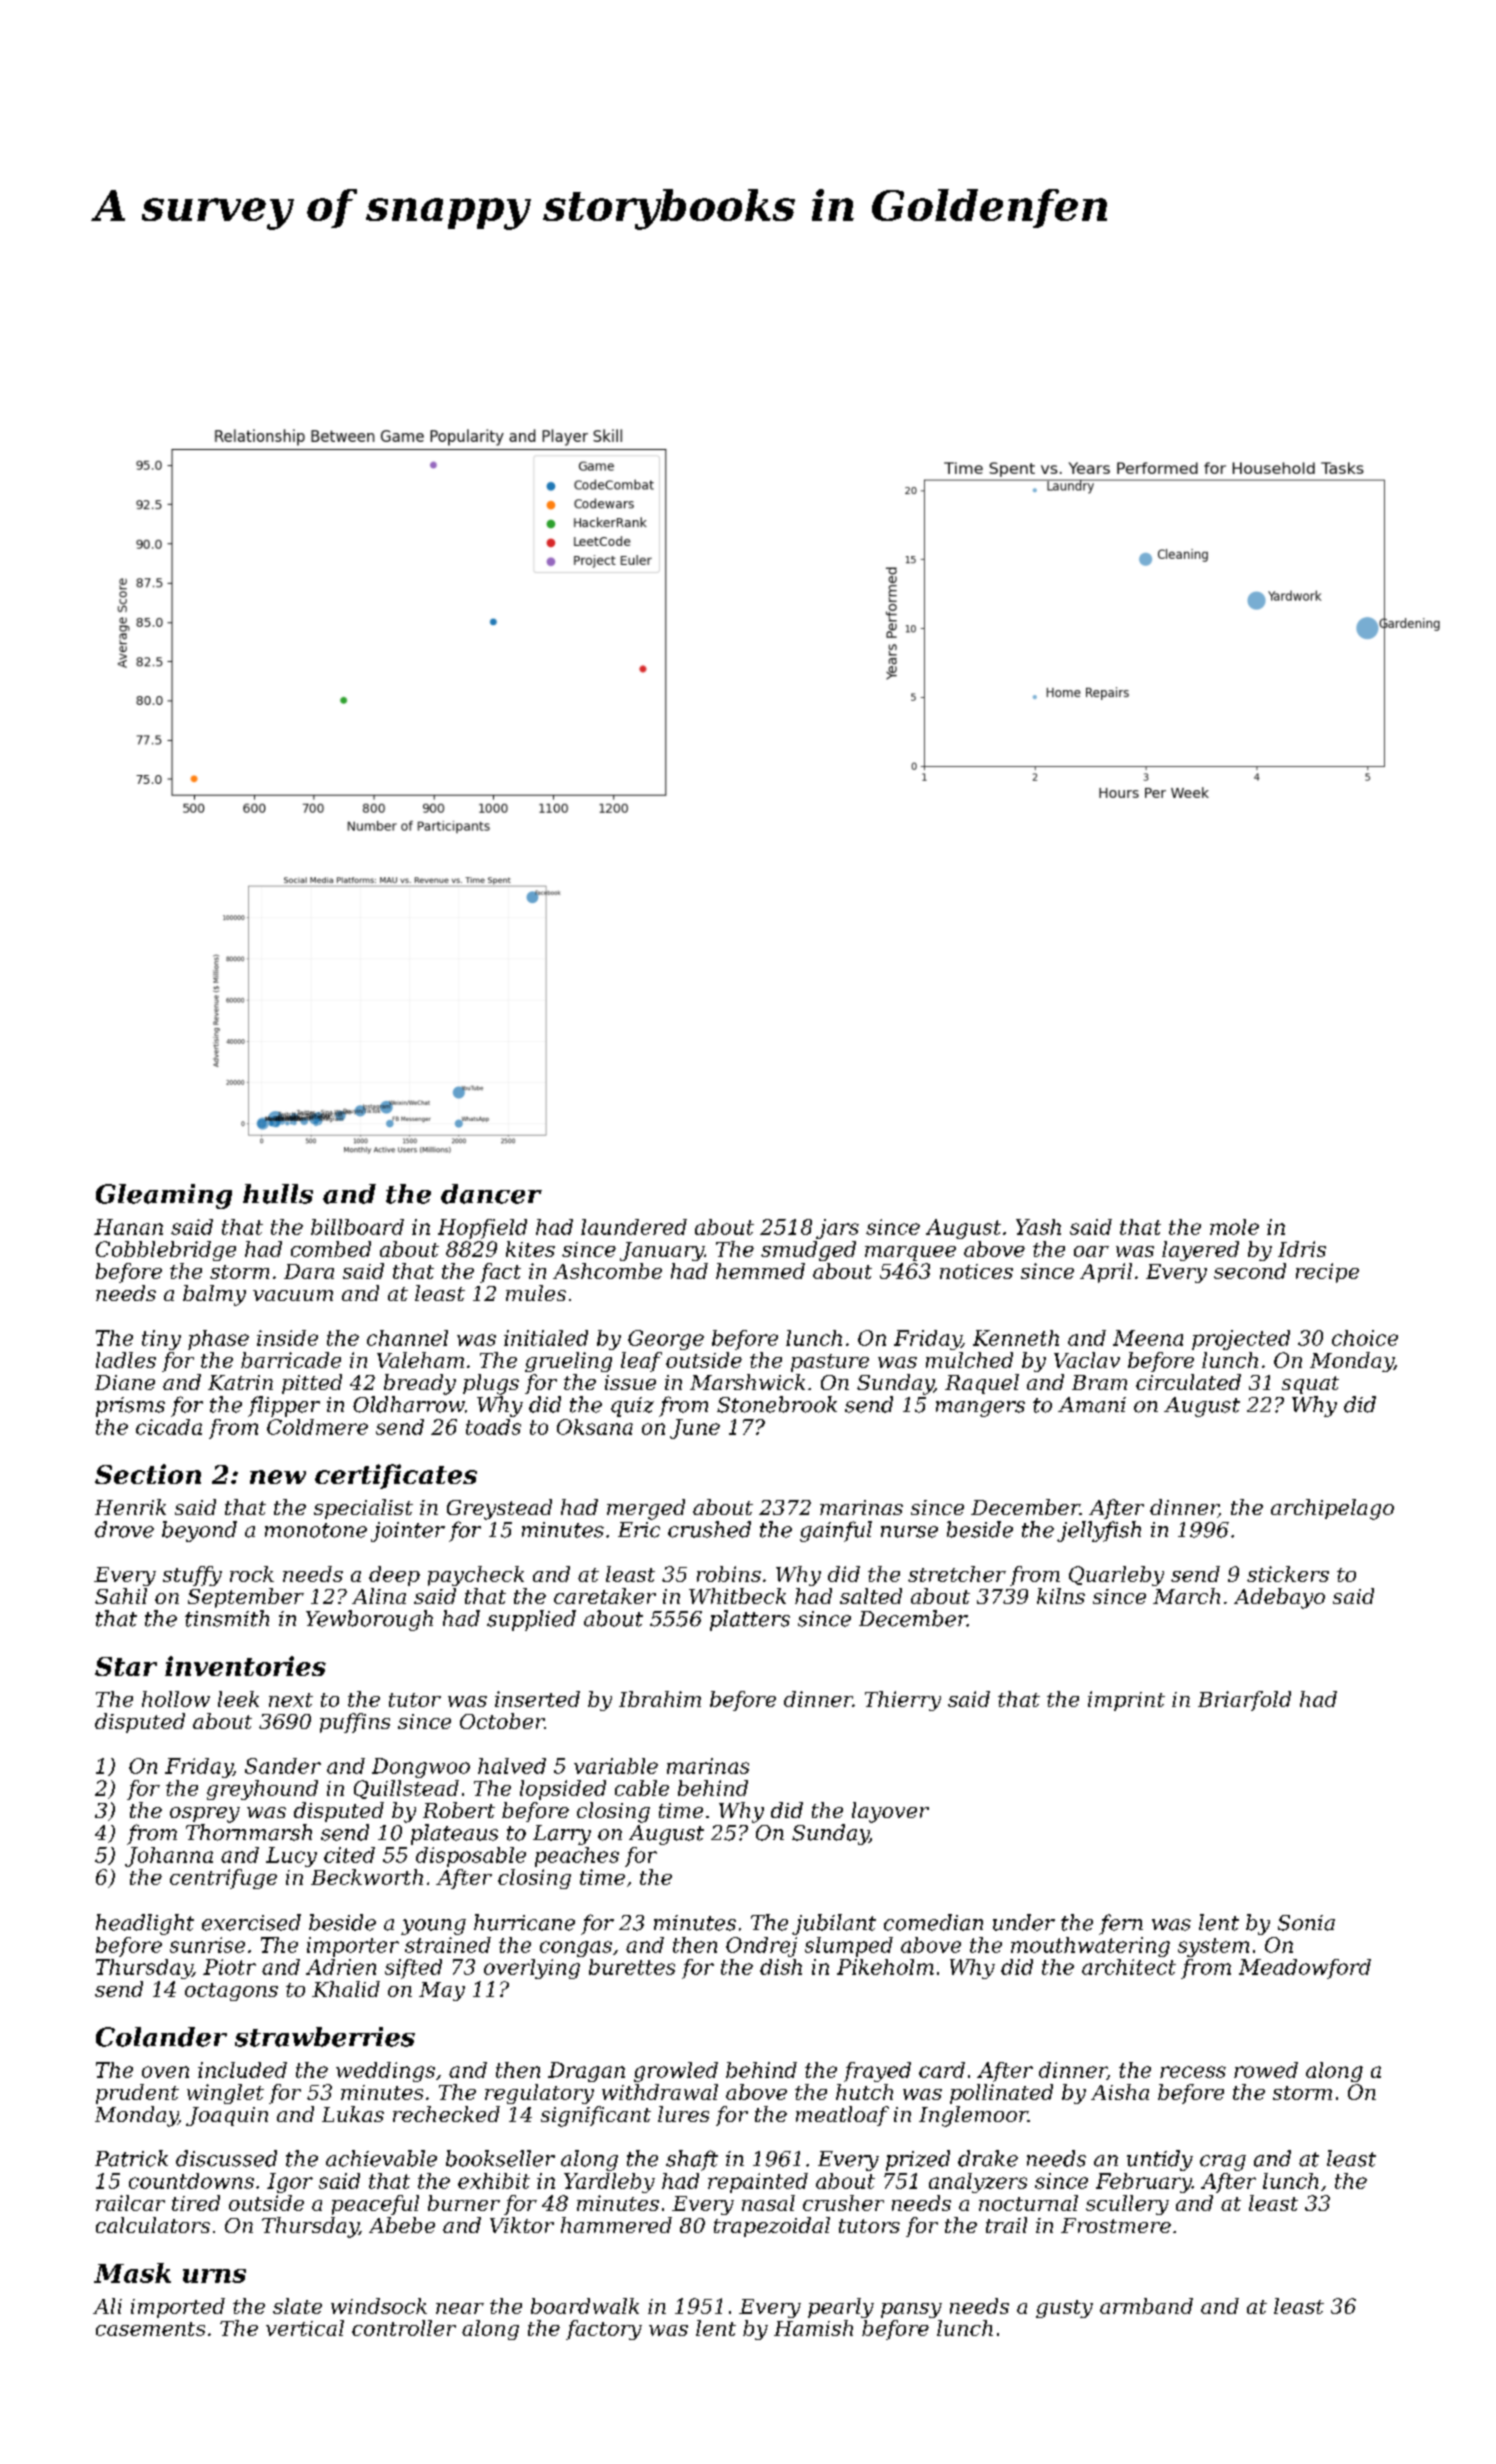 This image has width=1496, height=2464. Describe the element at coordinates (1148, 1338) in the image. I see `Meena` at that location.
